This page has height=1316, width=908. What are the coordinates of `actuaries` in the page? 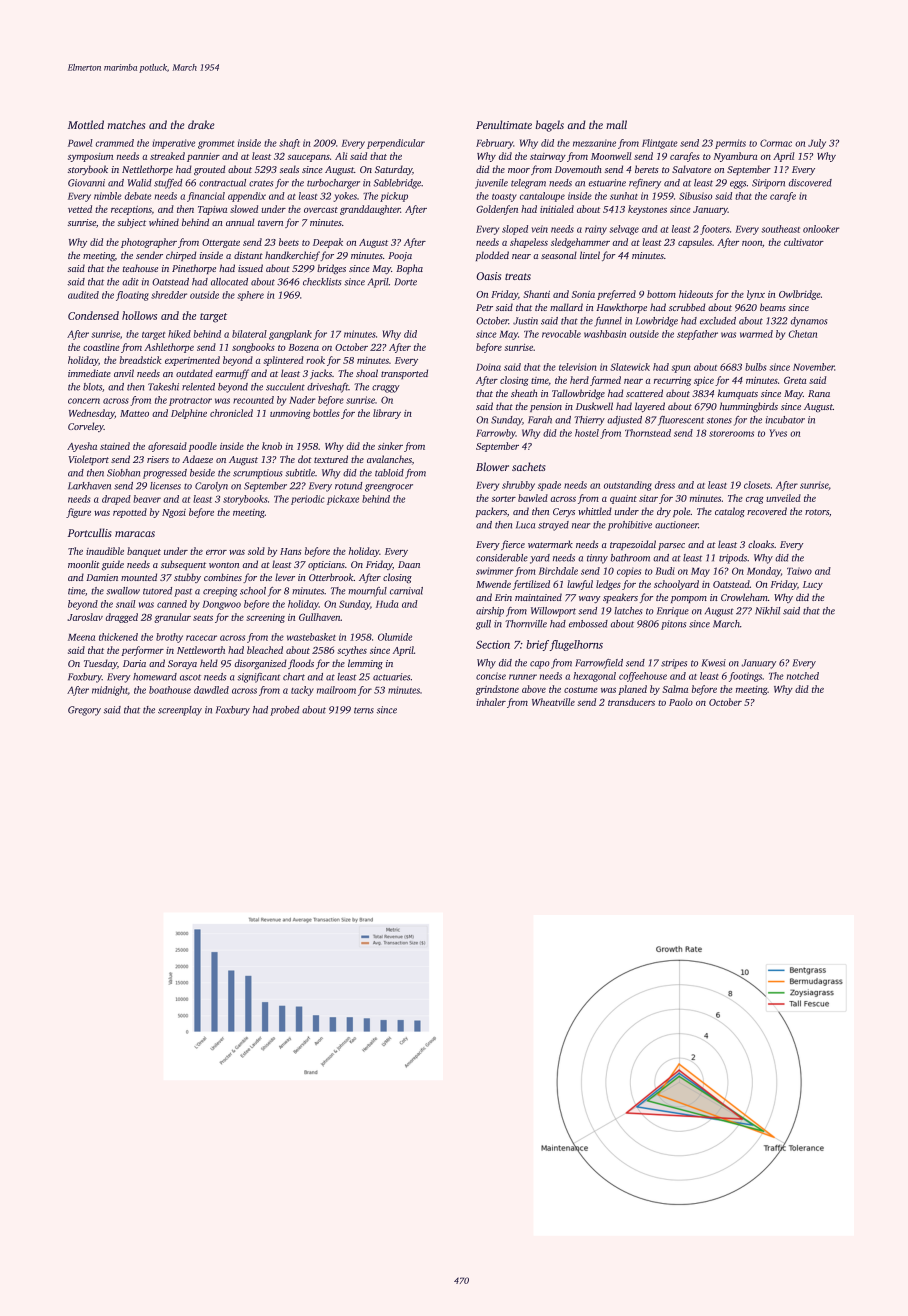 It's located at (392, 677).
